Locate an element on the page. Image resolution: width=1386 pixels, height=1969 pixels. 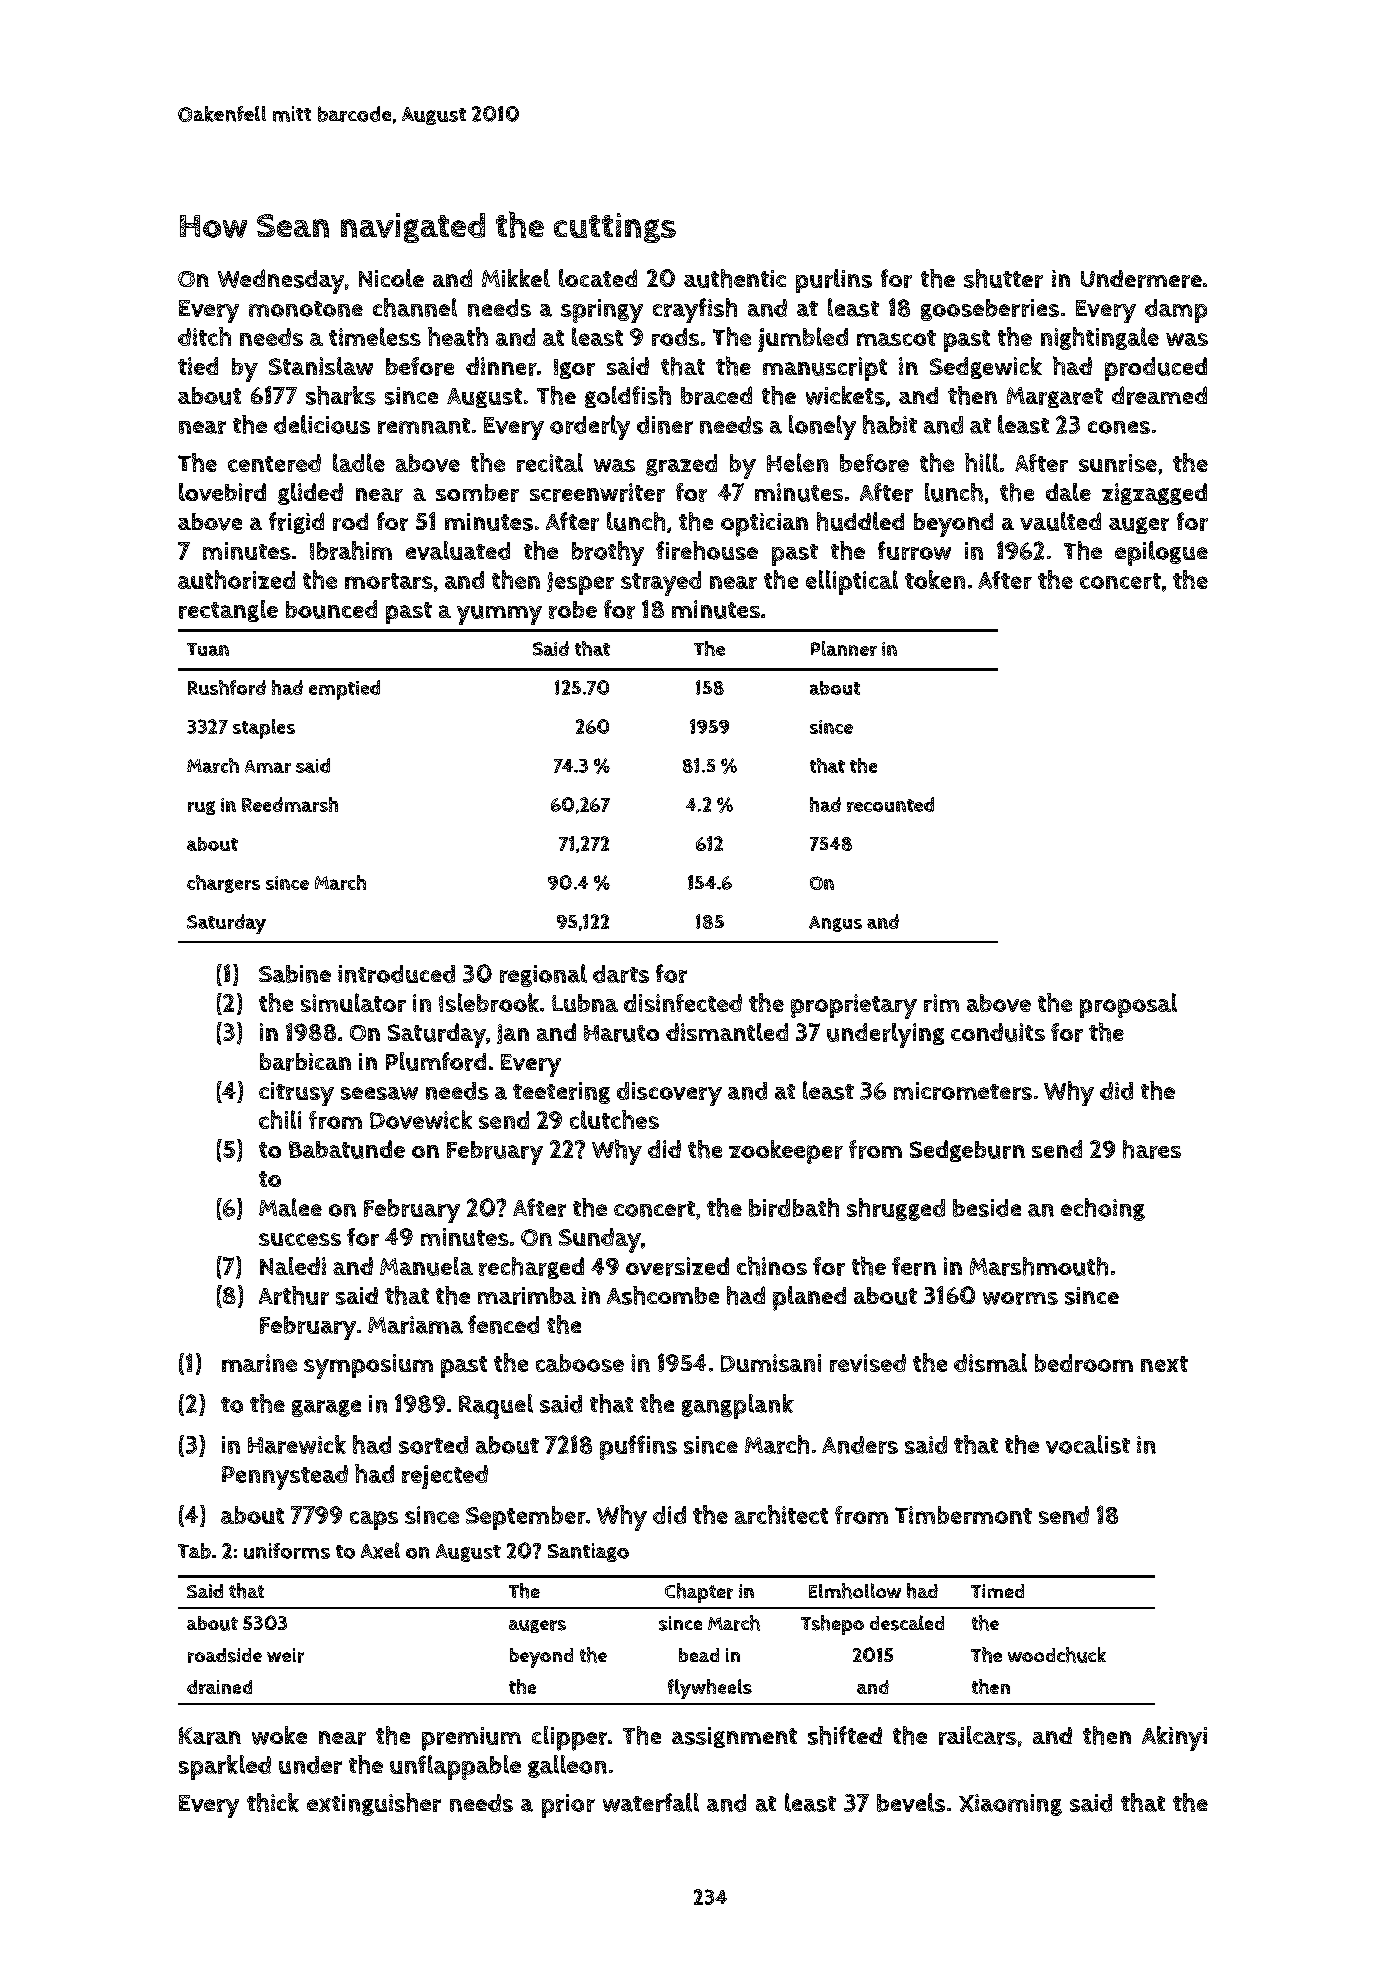
chargers is located at coordinates (223, 884).
